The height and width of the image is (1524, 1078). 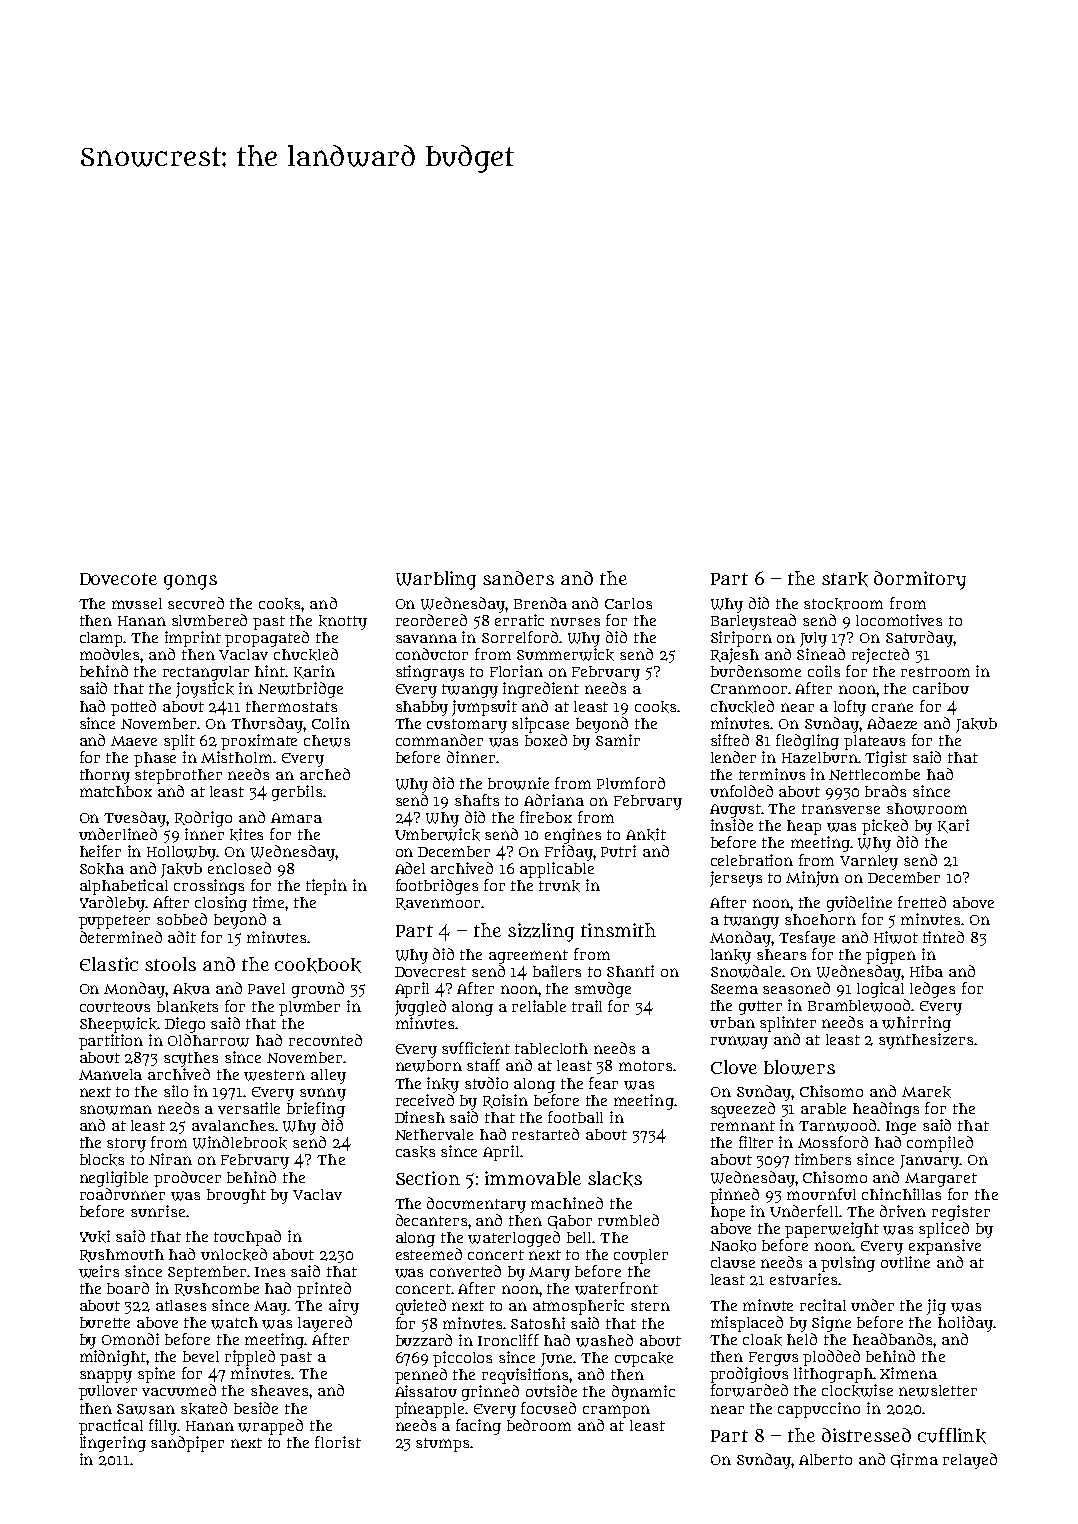 What do you see at coordinates (920, 580) in the image?
I see `dormitory` at bounding box center [920, 580].
